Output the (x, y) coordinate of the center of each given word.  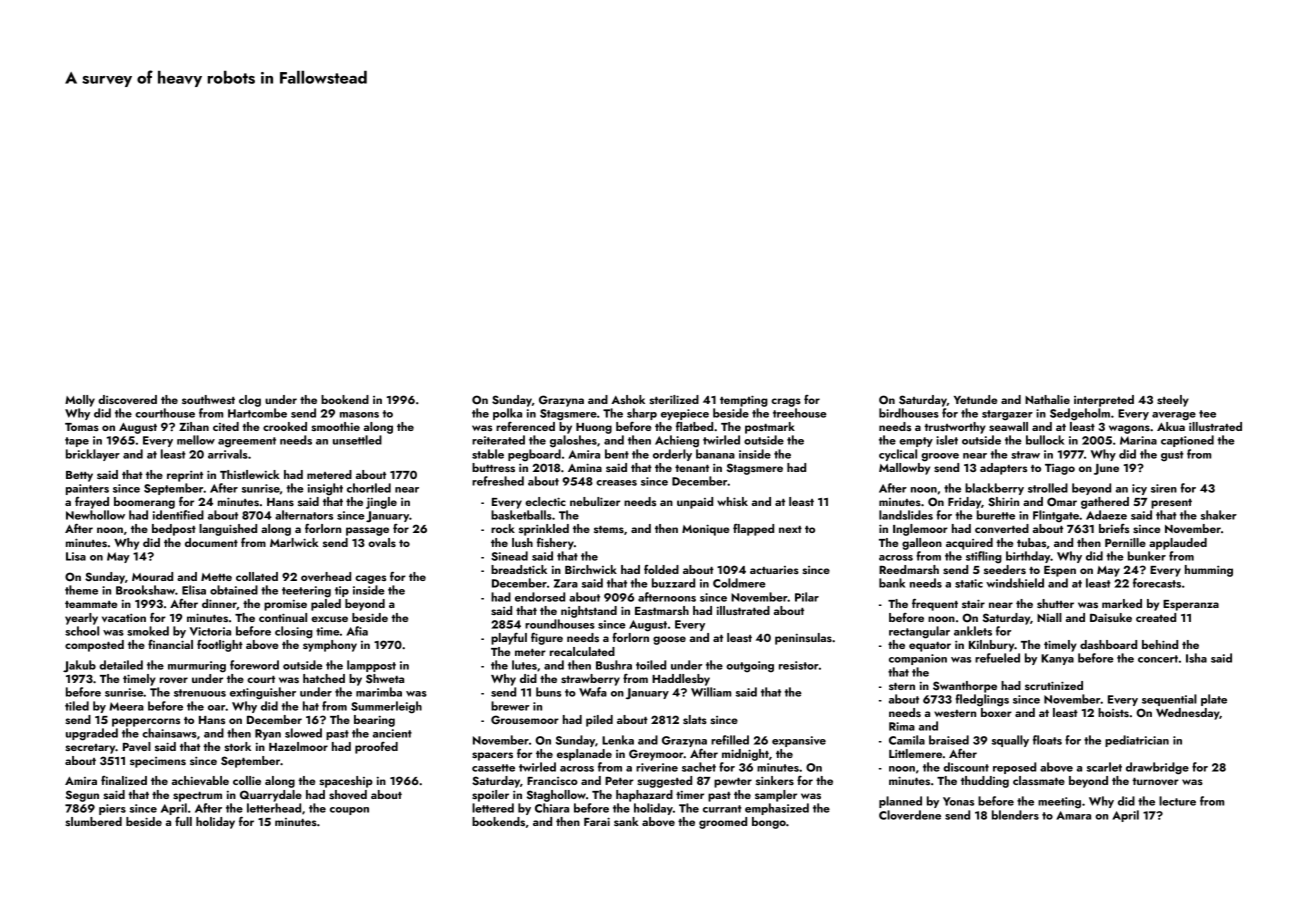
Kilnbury (992, 646)
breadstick (519, 569)
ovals (382, 542)
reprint (185, 476)
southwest (208, 399)
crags (786, 402)
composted (94, 646)
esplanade (584, 755)
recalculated (582, 651)
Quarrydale (271, 796)
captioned (1187, 441)
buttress (493, 467)
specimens (158, 762)
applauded (1178, 544)
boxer (996, 712)
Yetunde (975, 399)
